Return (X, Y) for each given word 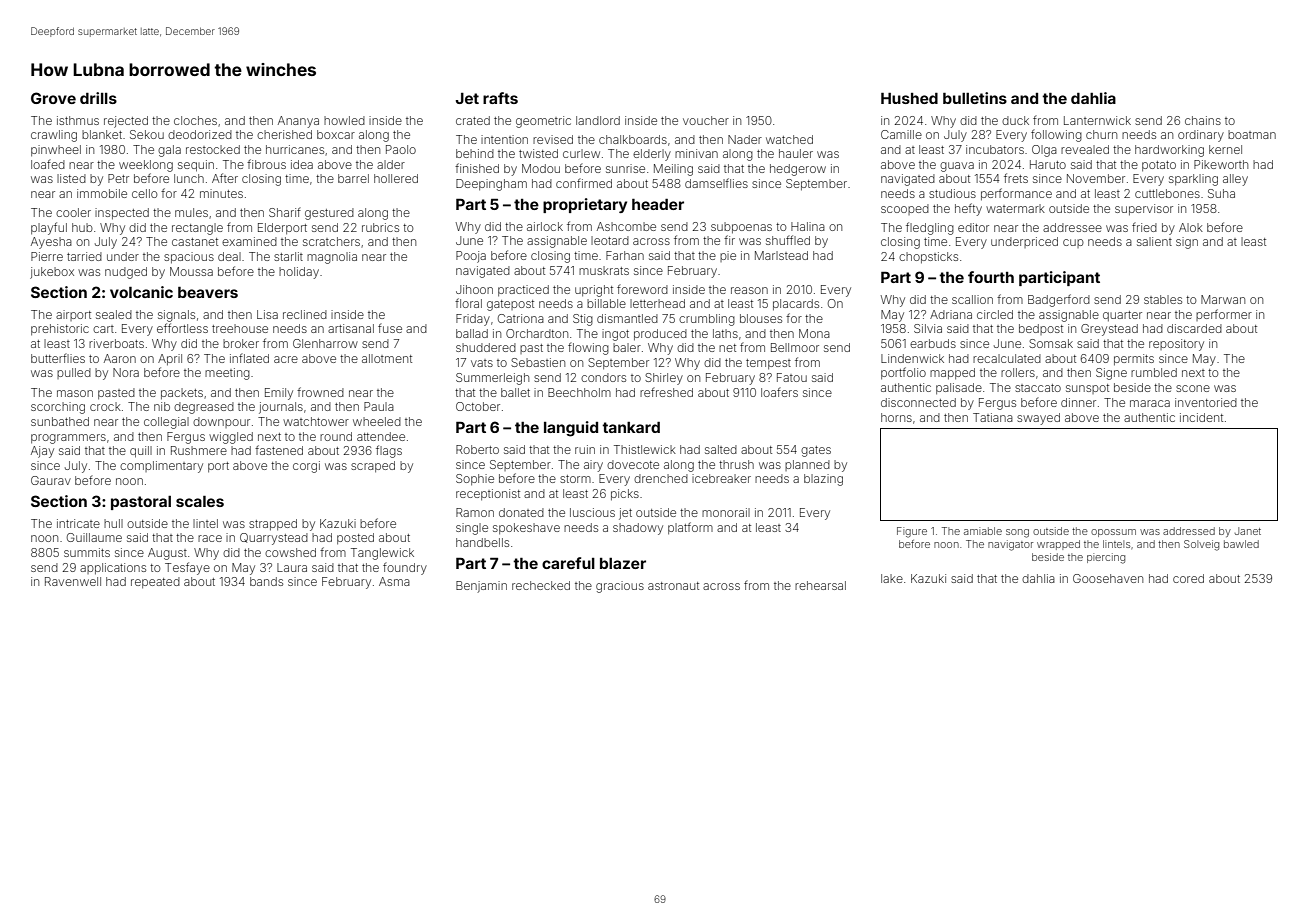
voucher (706, 120)
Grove (53, 98)
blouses (761, 318)
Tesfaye (187, 568)
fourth (991, 277)
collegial (166, 423)
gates (816, 451)
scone (1193, 388)
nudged (126, 273)
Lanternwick (1097, 120)
